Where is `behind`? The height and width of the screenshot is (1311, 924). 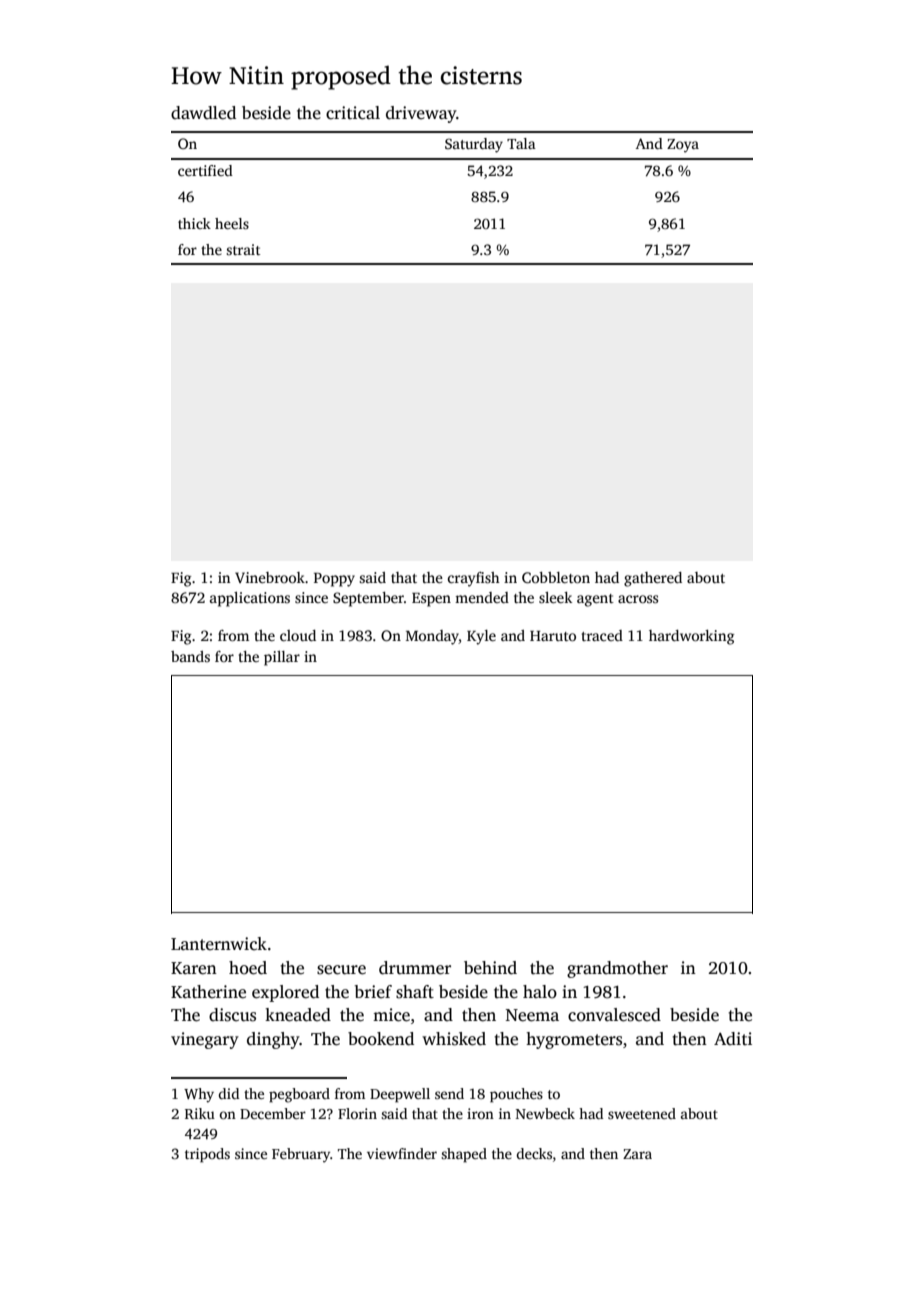
behind is located at coordinates (490, 968).
